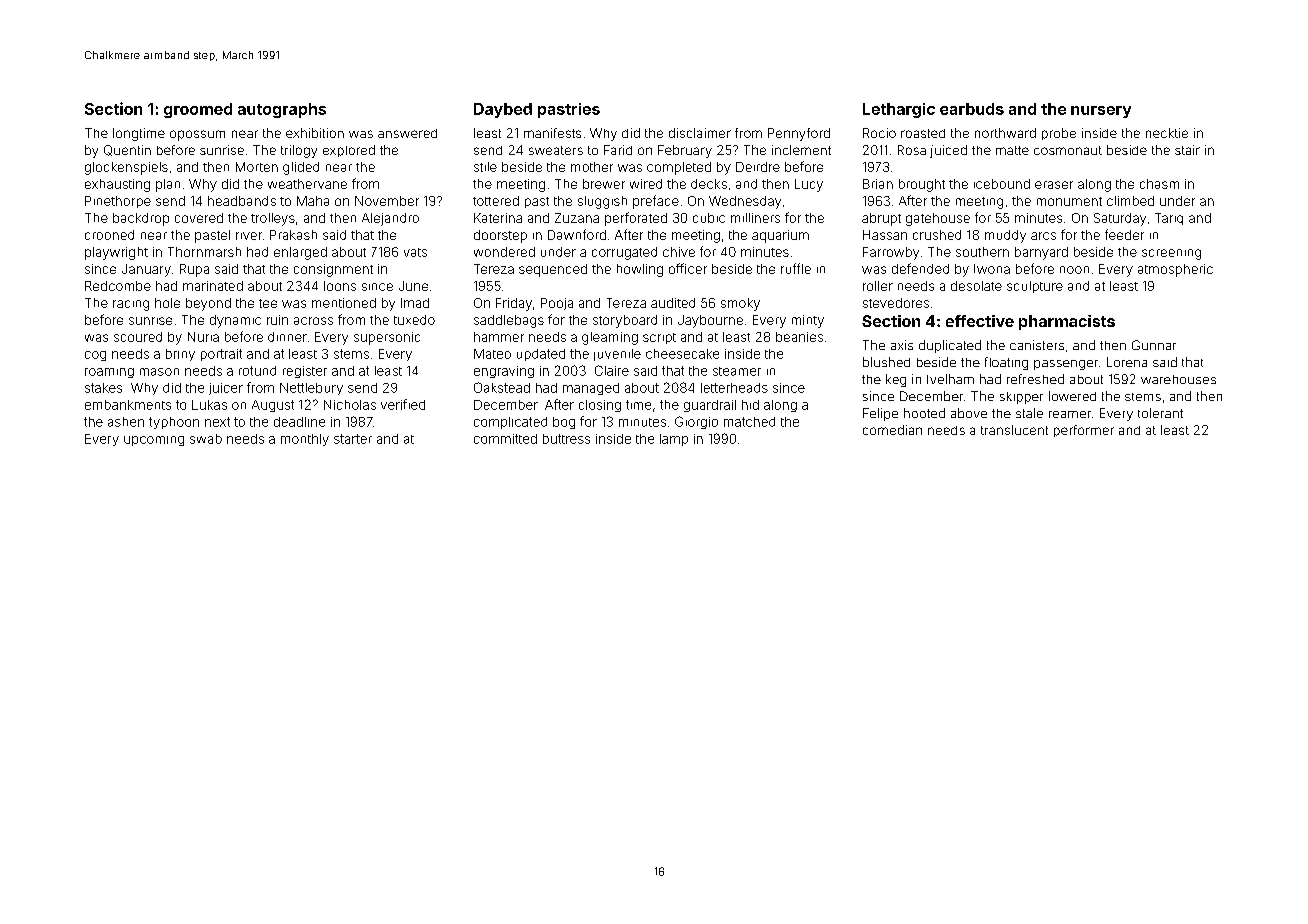 Image resolution: width=1308 pixels, height=924 pixels. Describe the element at coordinates (206, 439) in the page. I see `swab` at that location.
